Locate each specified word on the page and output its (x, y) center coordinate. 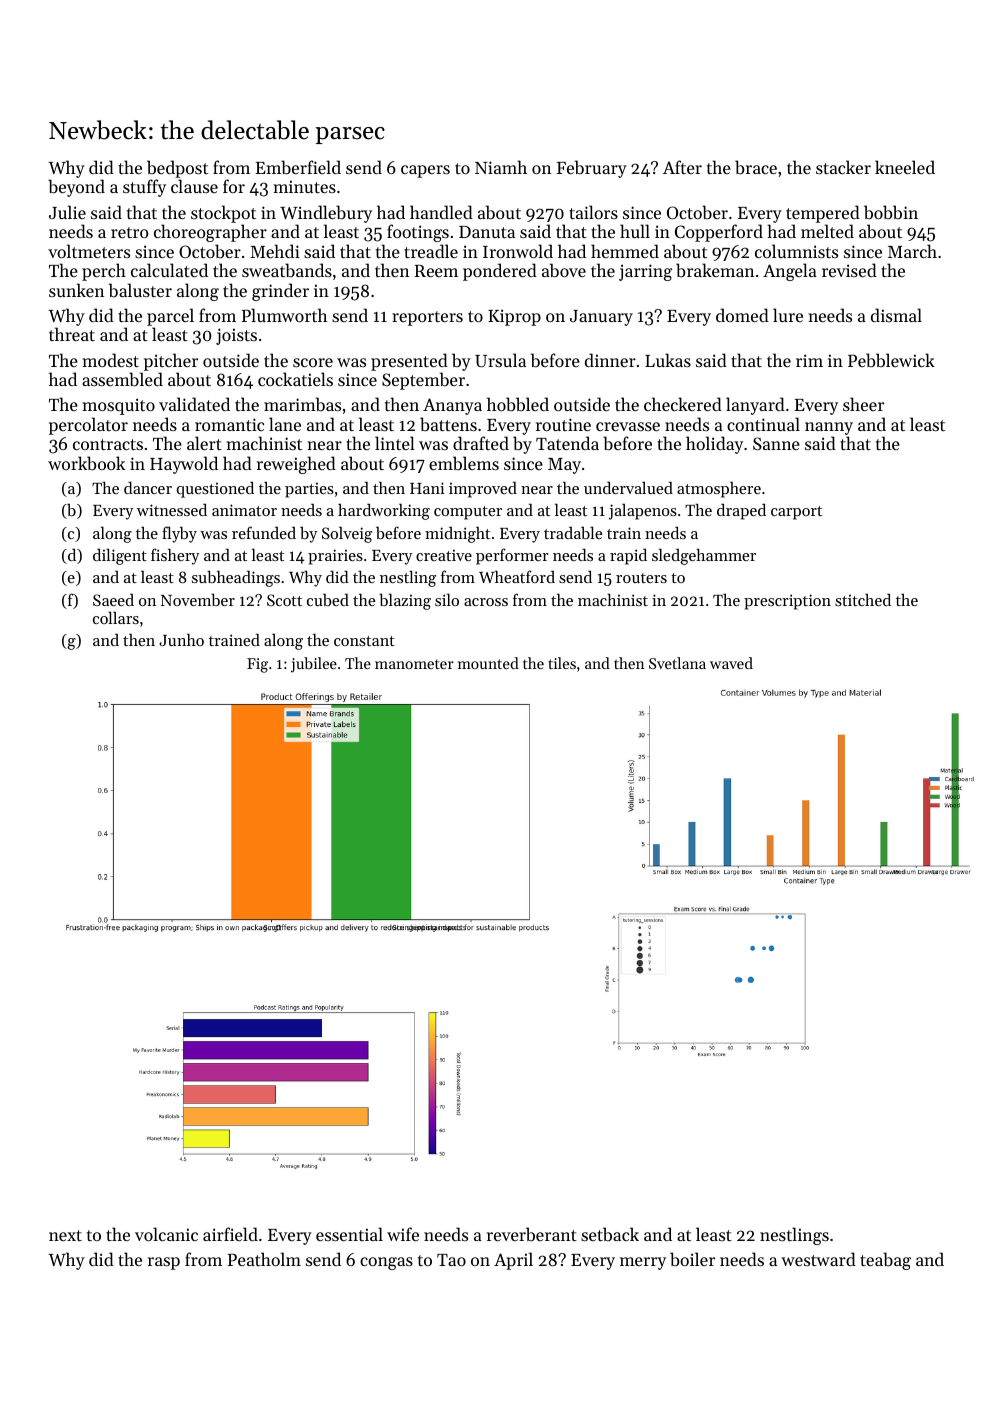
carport (796, 513)
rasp (164, 1263)
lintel (395, 443)
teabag (885, 1261)
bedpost (177, 169)
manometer (414, 664)
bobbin (891, 212)
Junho (181, 639)
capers (425, 171)
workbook (86, 463)
